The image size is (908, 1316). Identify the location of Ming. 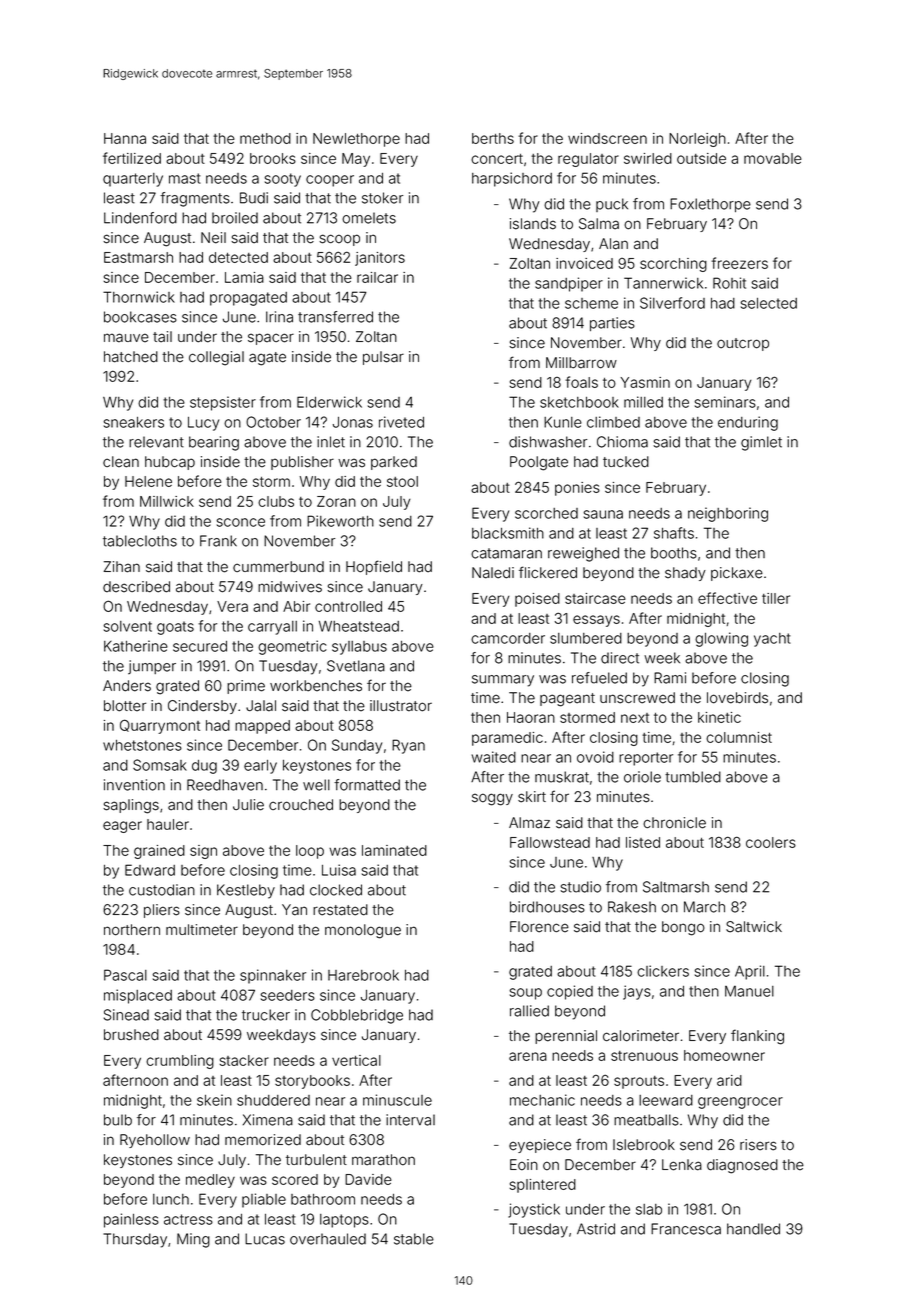
(193, 1240).
